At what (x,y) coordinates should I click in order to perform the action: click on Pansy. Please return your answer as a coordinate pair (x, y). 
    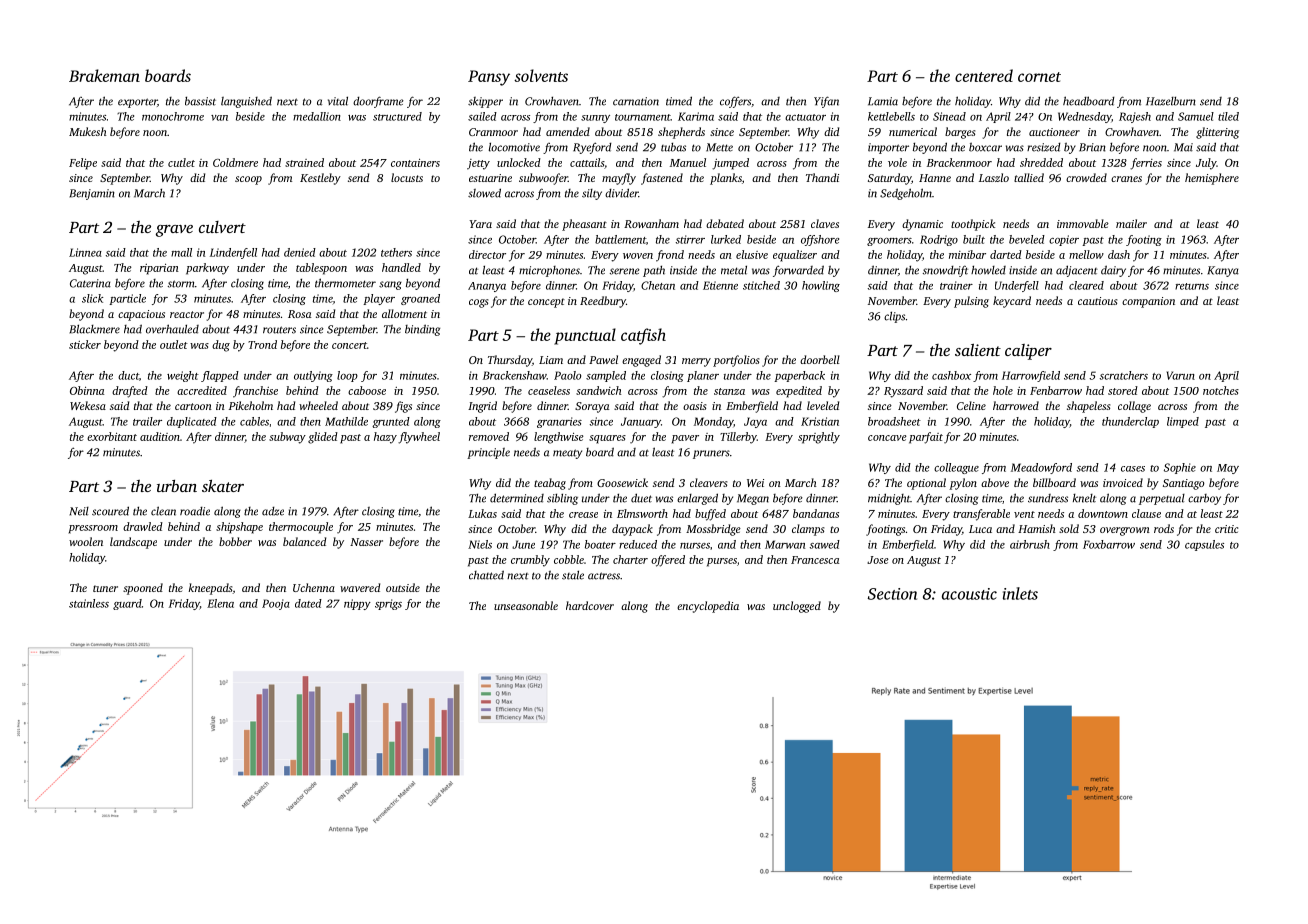
    Looking at the image, I should click on (489, 78).
